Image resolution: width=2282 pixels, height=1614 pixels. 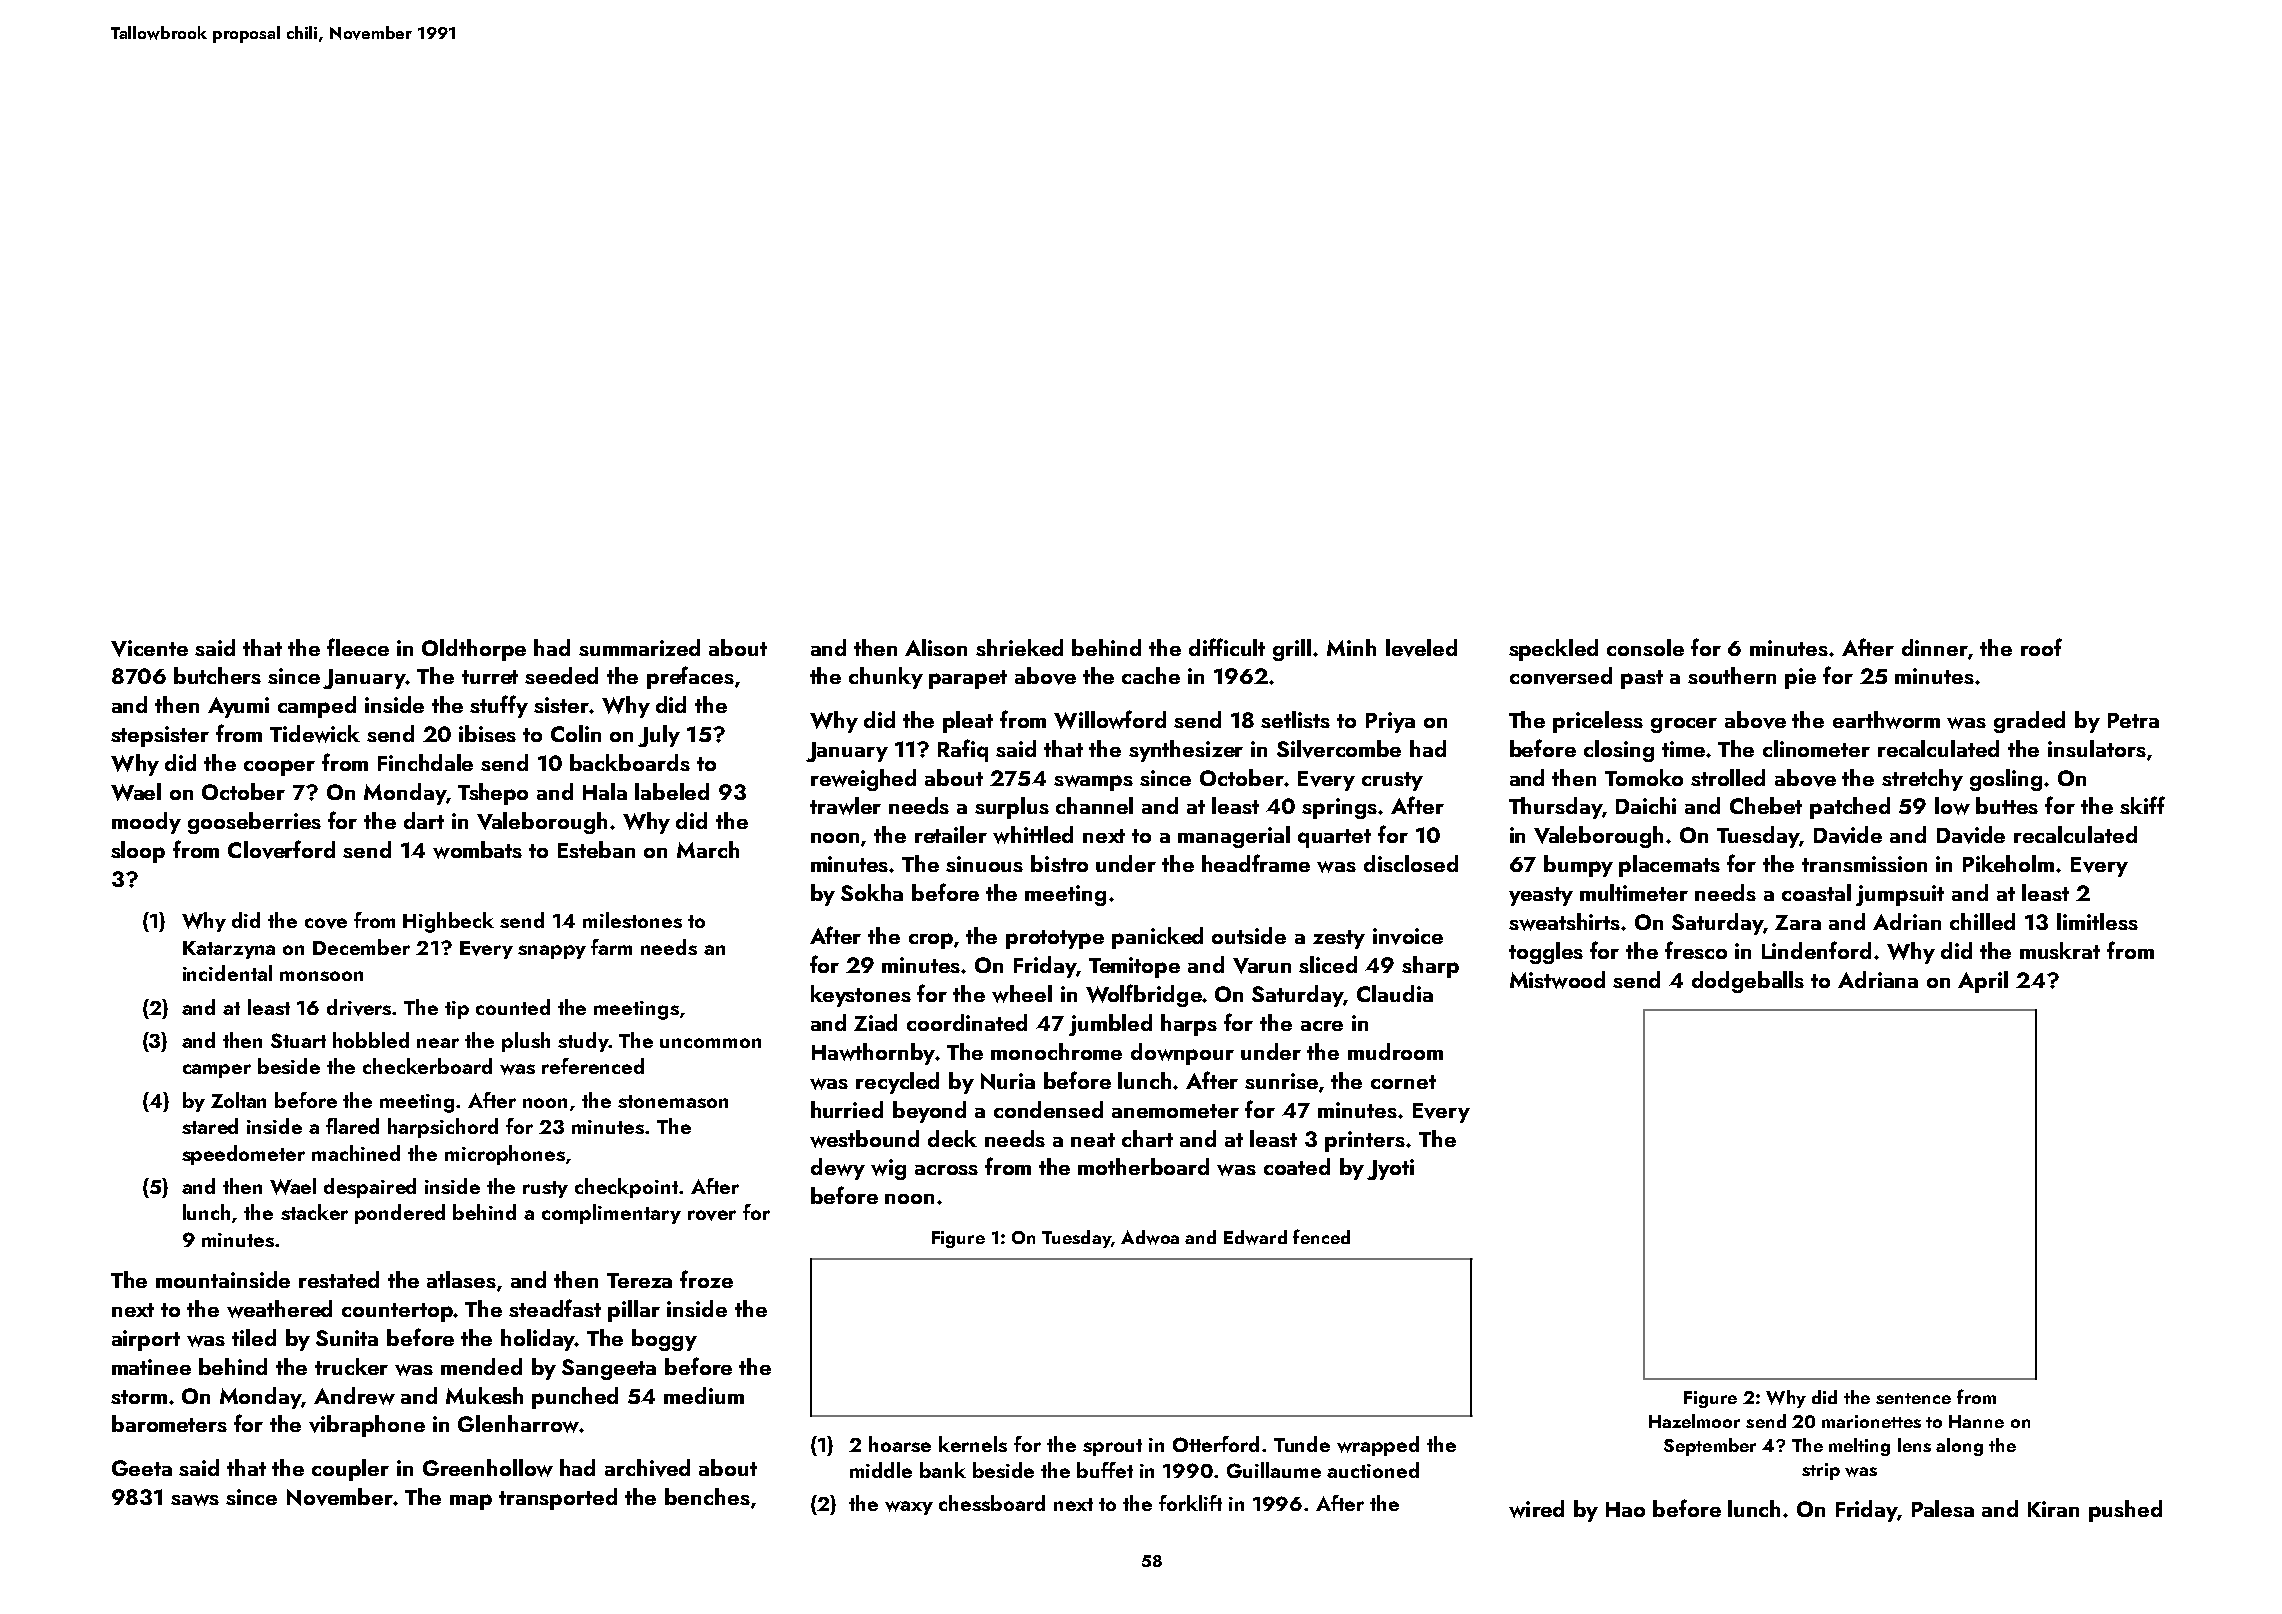 What do you see at coordinates (2008, 863) in the document?
I see `Pikeholm` at bounding box center [2008, 863].
